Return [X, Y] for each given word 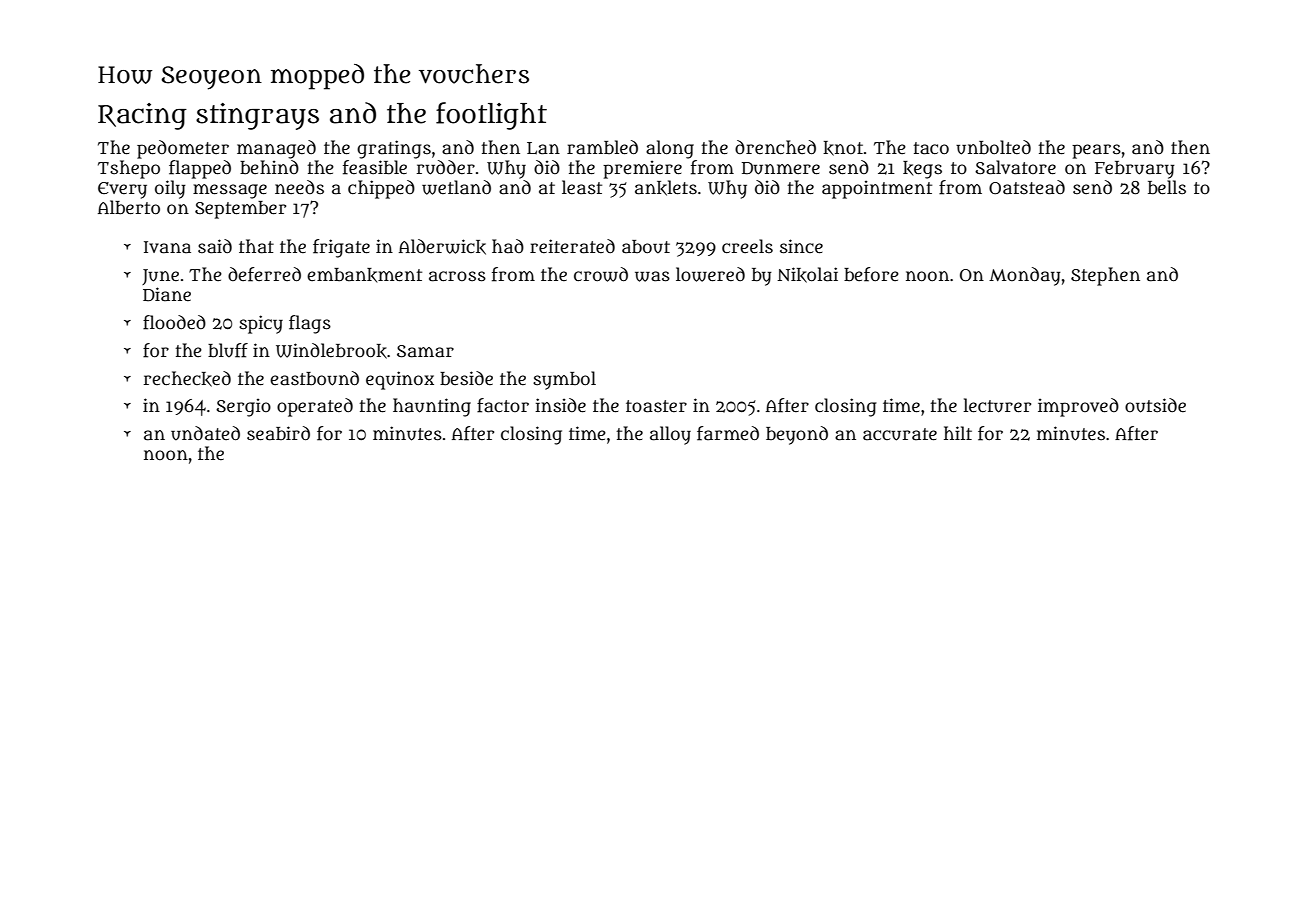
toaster [656, 406]
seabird [278, 433]
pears [1096, 151]
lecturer [997, 405]
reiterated [572, 246]
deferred [264, 274]
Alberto [129, 207]
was [652, 276]
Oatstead [1027, 187]
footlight [491, 116]
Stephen [1105, 276]
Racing [142, 116]
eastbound [314, 378]
